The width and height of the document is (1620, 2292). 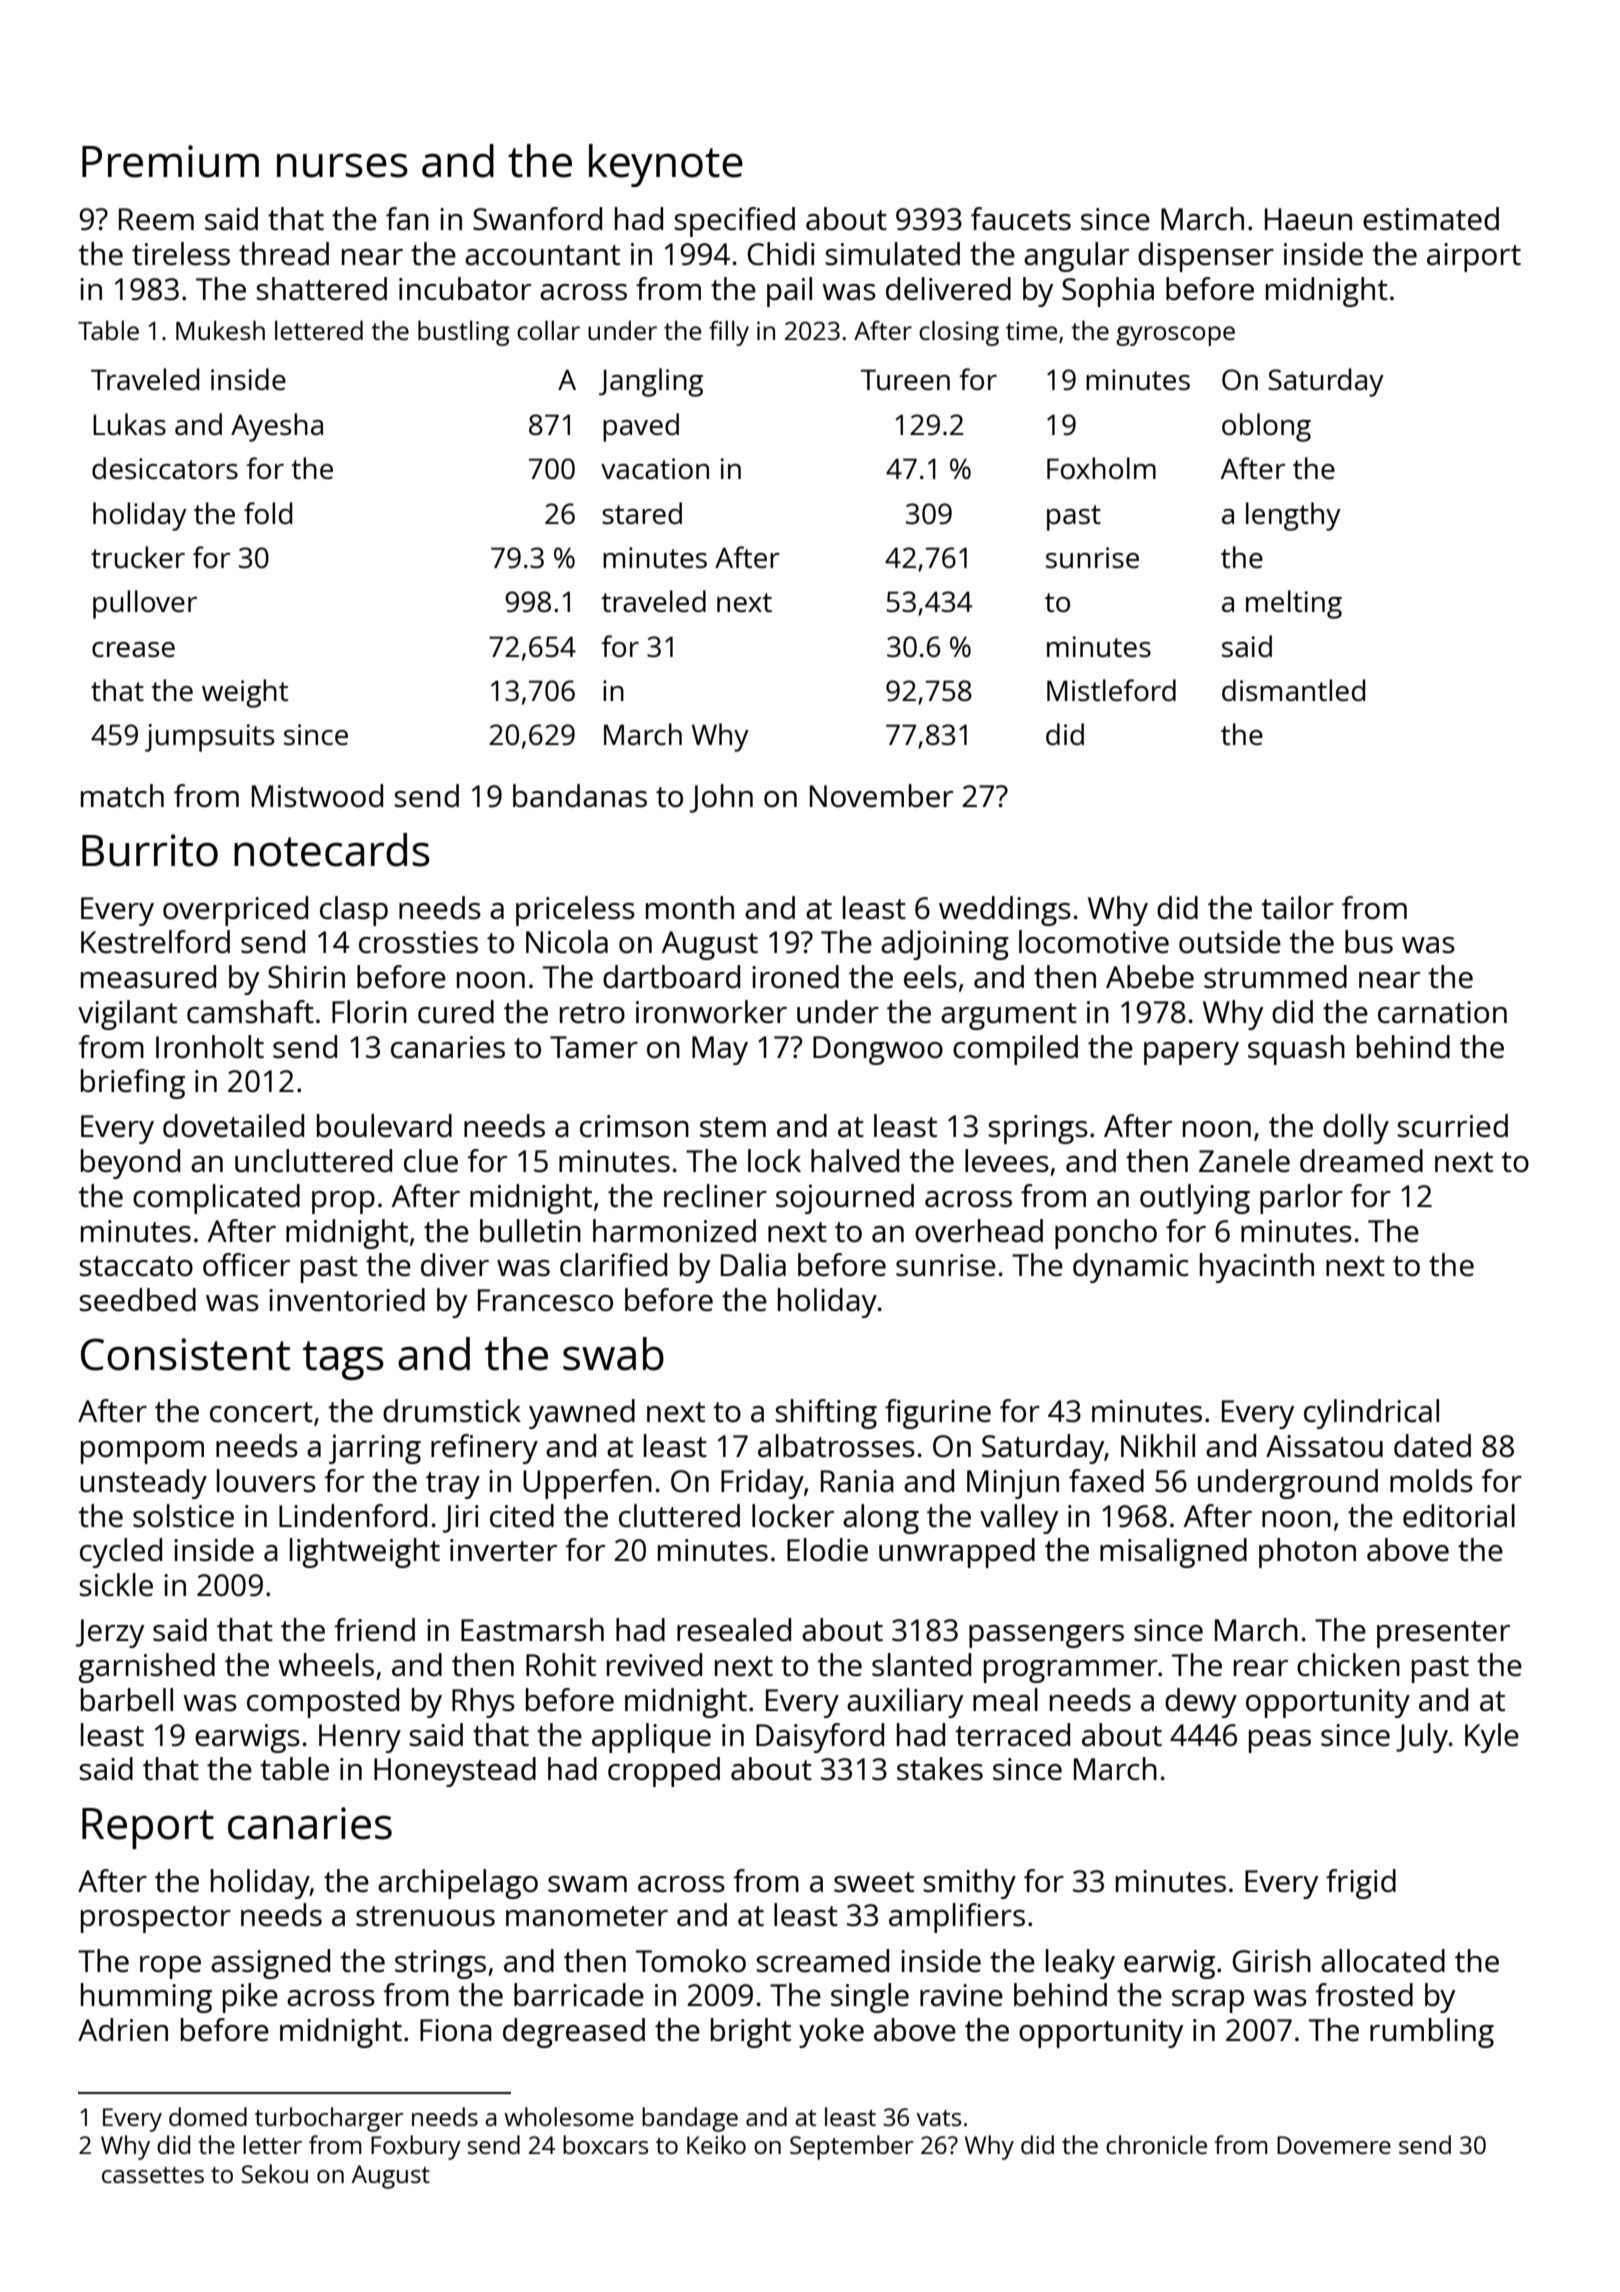 What do you see at coordinates (720, 1050) in the document?
I see `May` at bounding box center [720, 1050].
